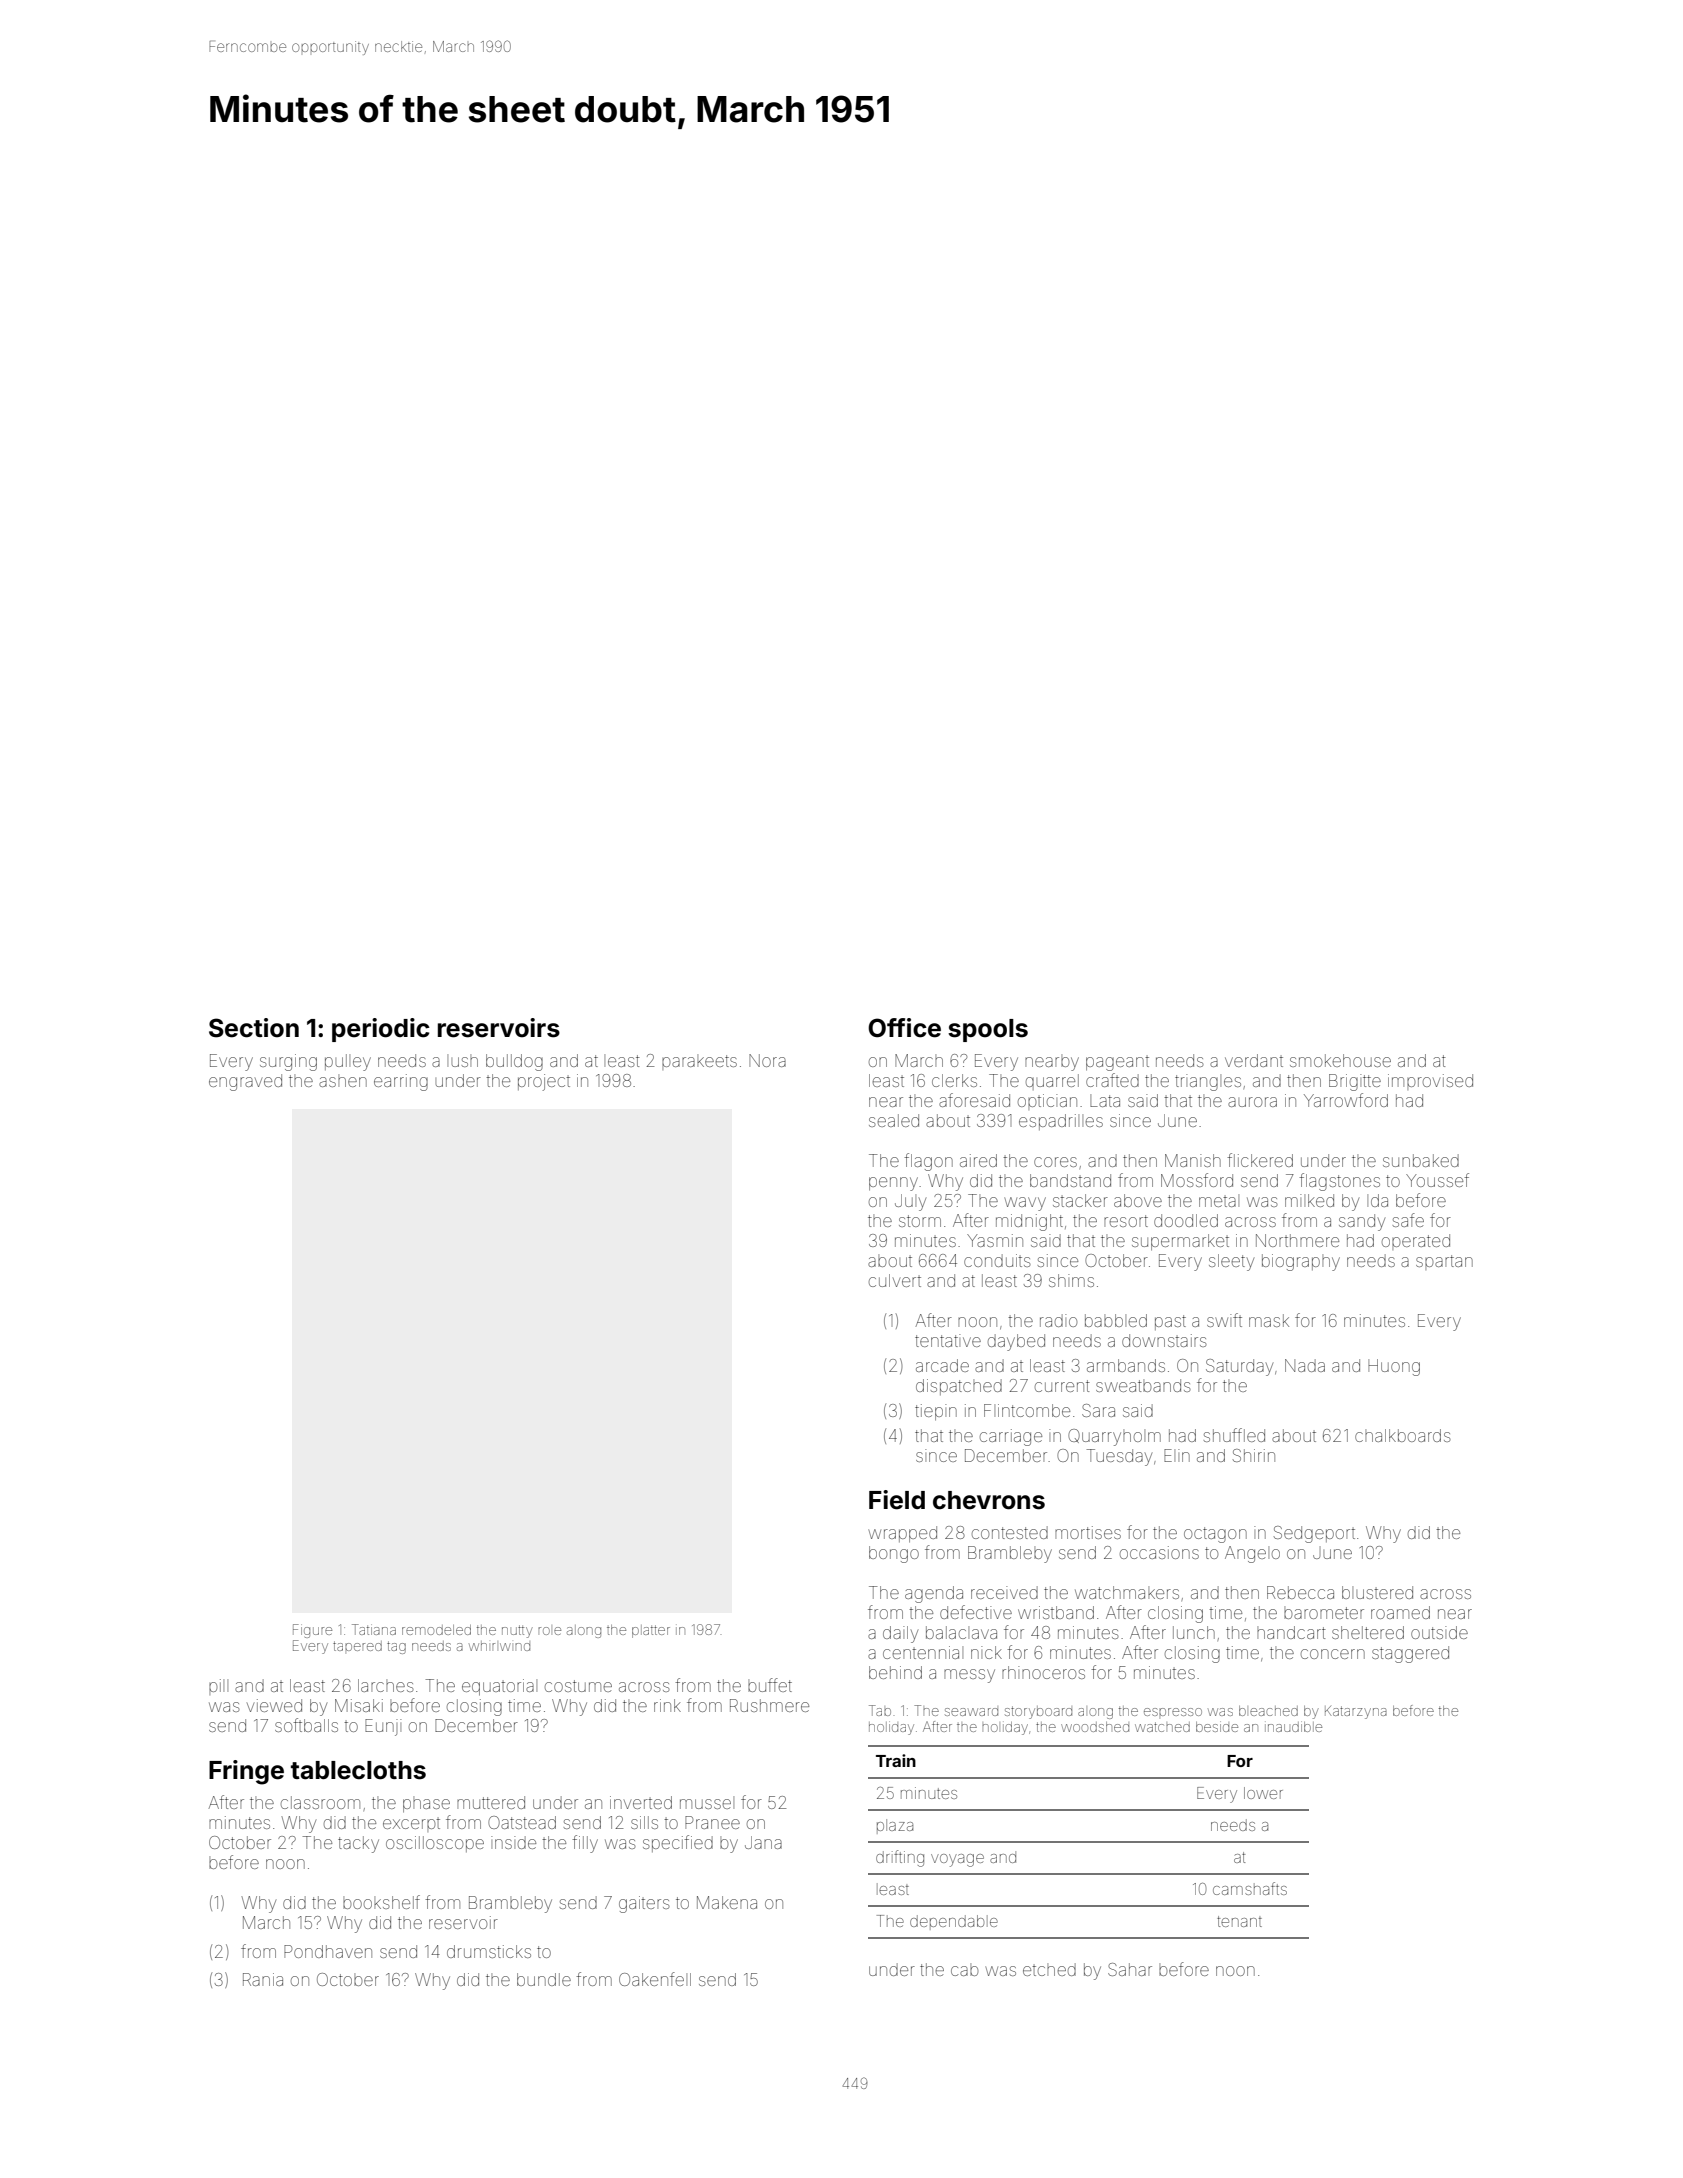 The image size is (1683, 2178). Describe the element at coordinates (263, 1979) in the screenshot. I see `Rania` at that location.
